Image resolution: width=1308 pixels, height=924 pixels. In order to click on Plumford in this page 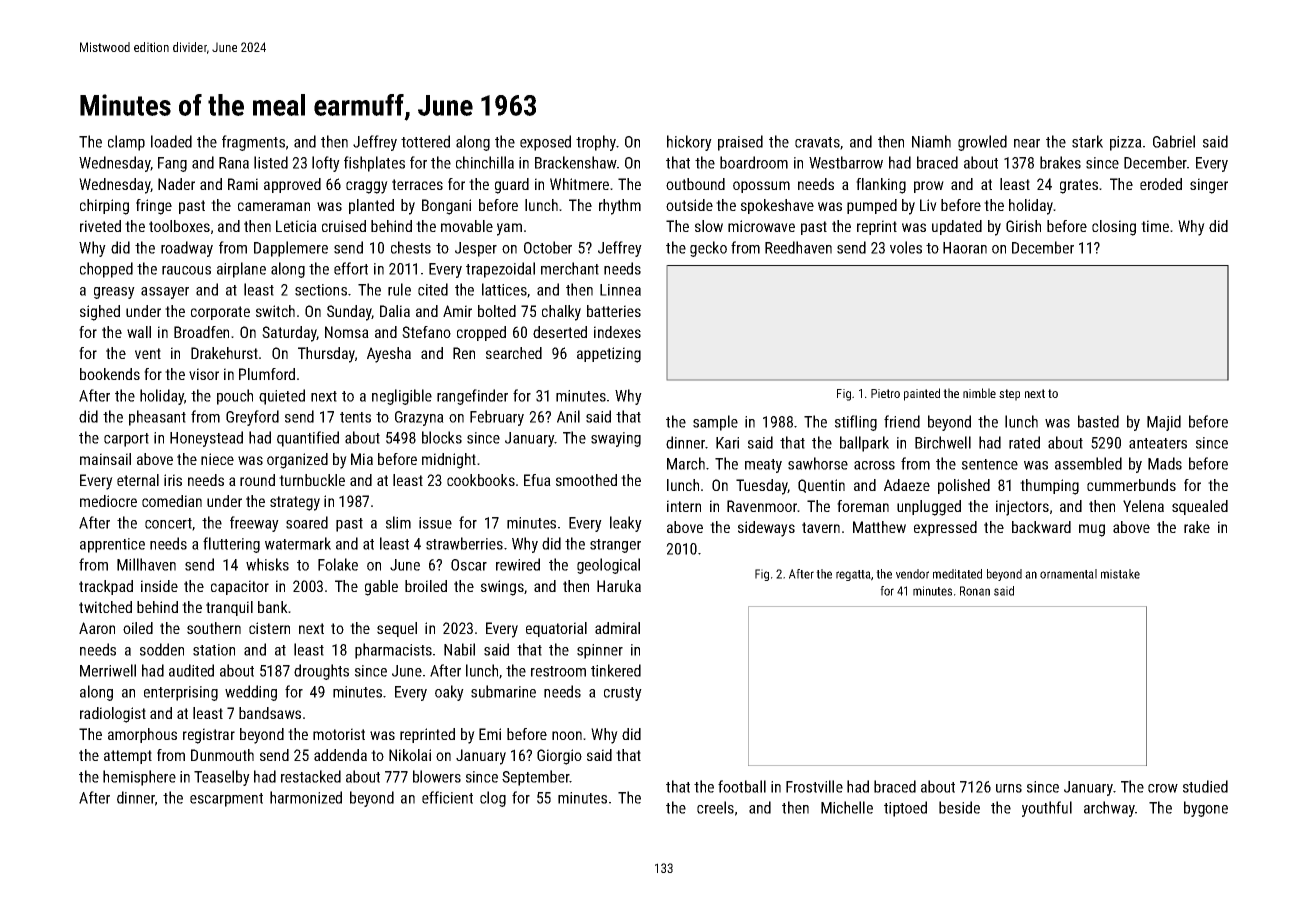, I will do `click(267, 374)`.
